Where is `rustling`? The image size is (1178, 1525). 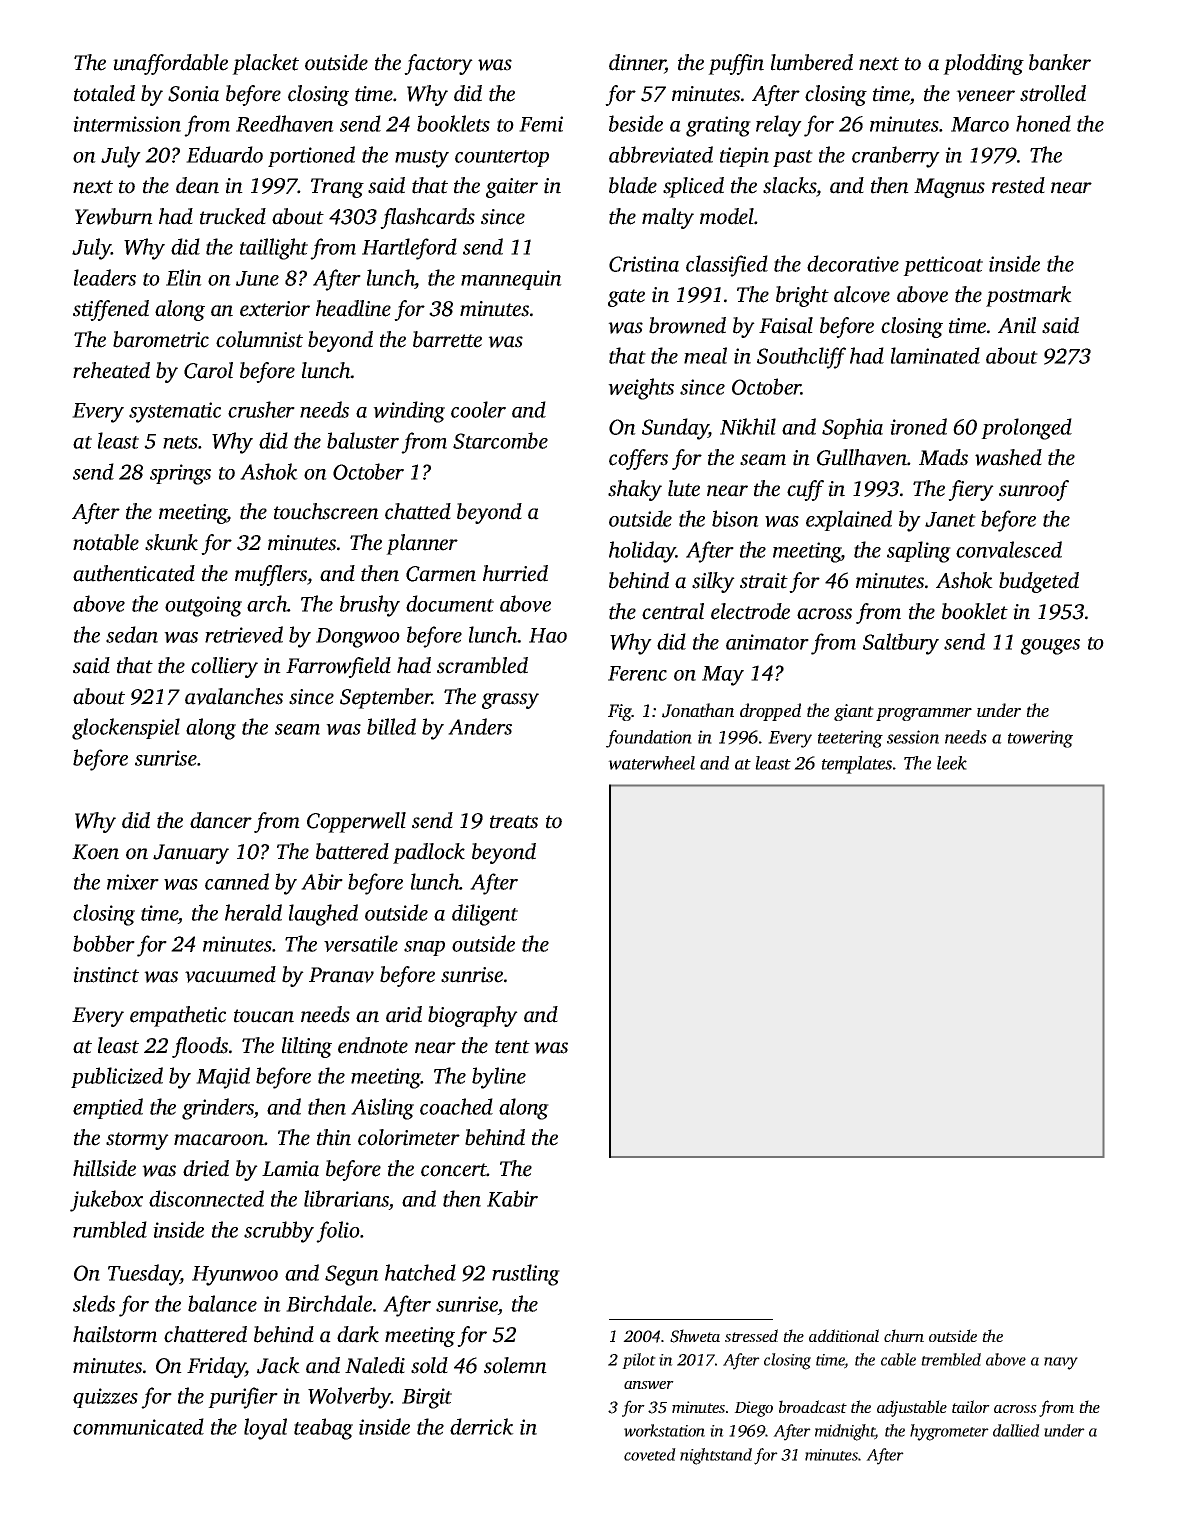
rustling is located at coordinates (526, 1275).
